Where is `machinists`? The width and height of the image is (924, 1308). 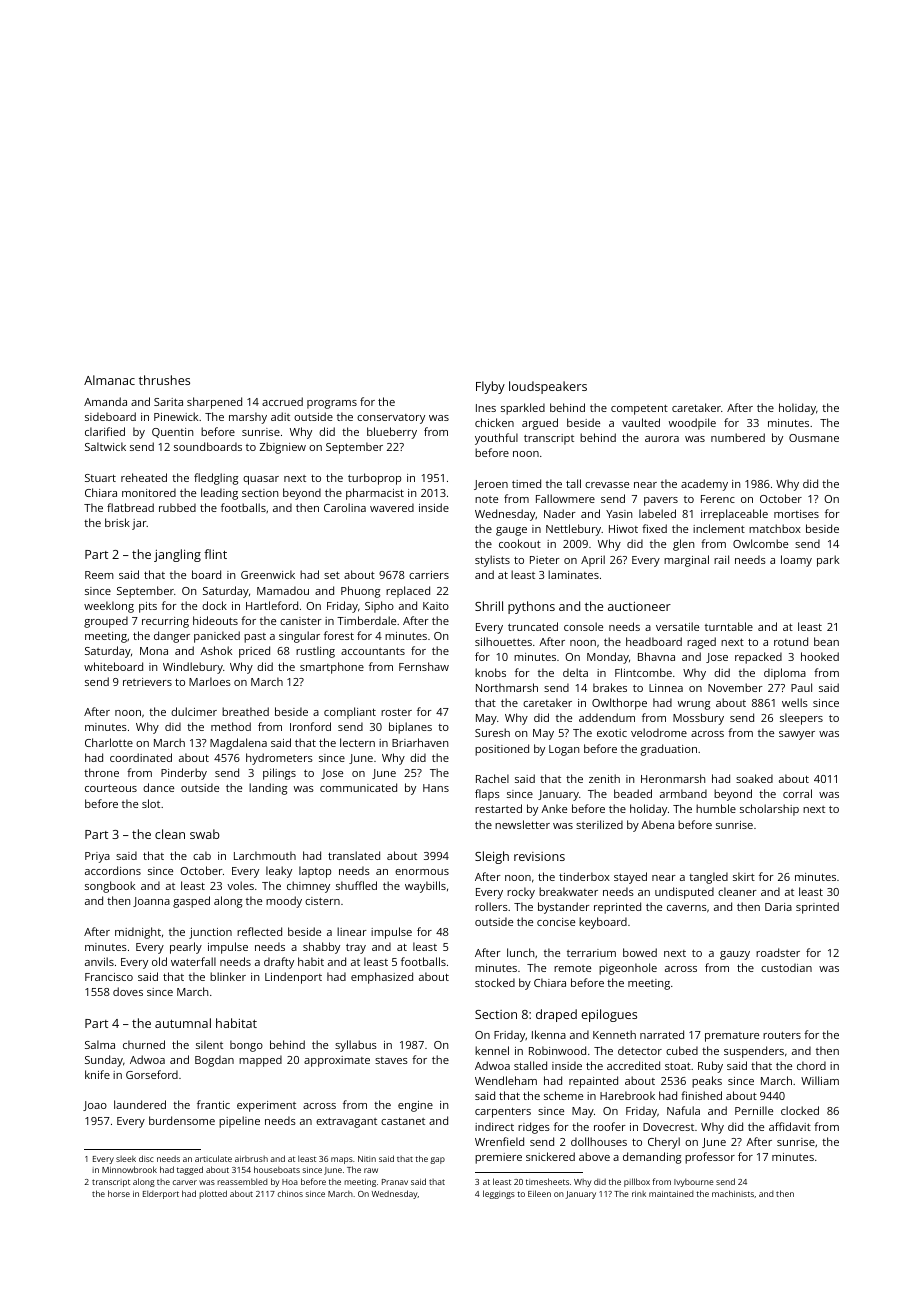 machinists is located at coordinates (733, 1193).
